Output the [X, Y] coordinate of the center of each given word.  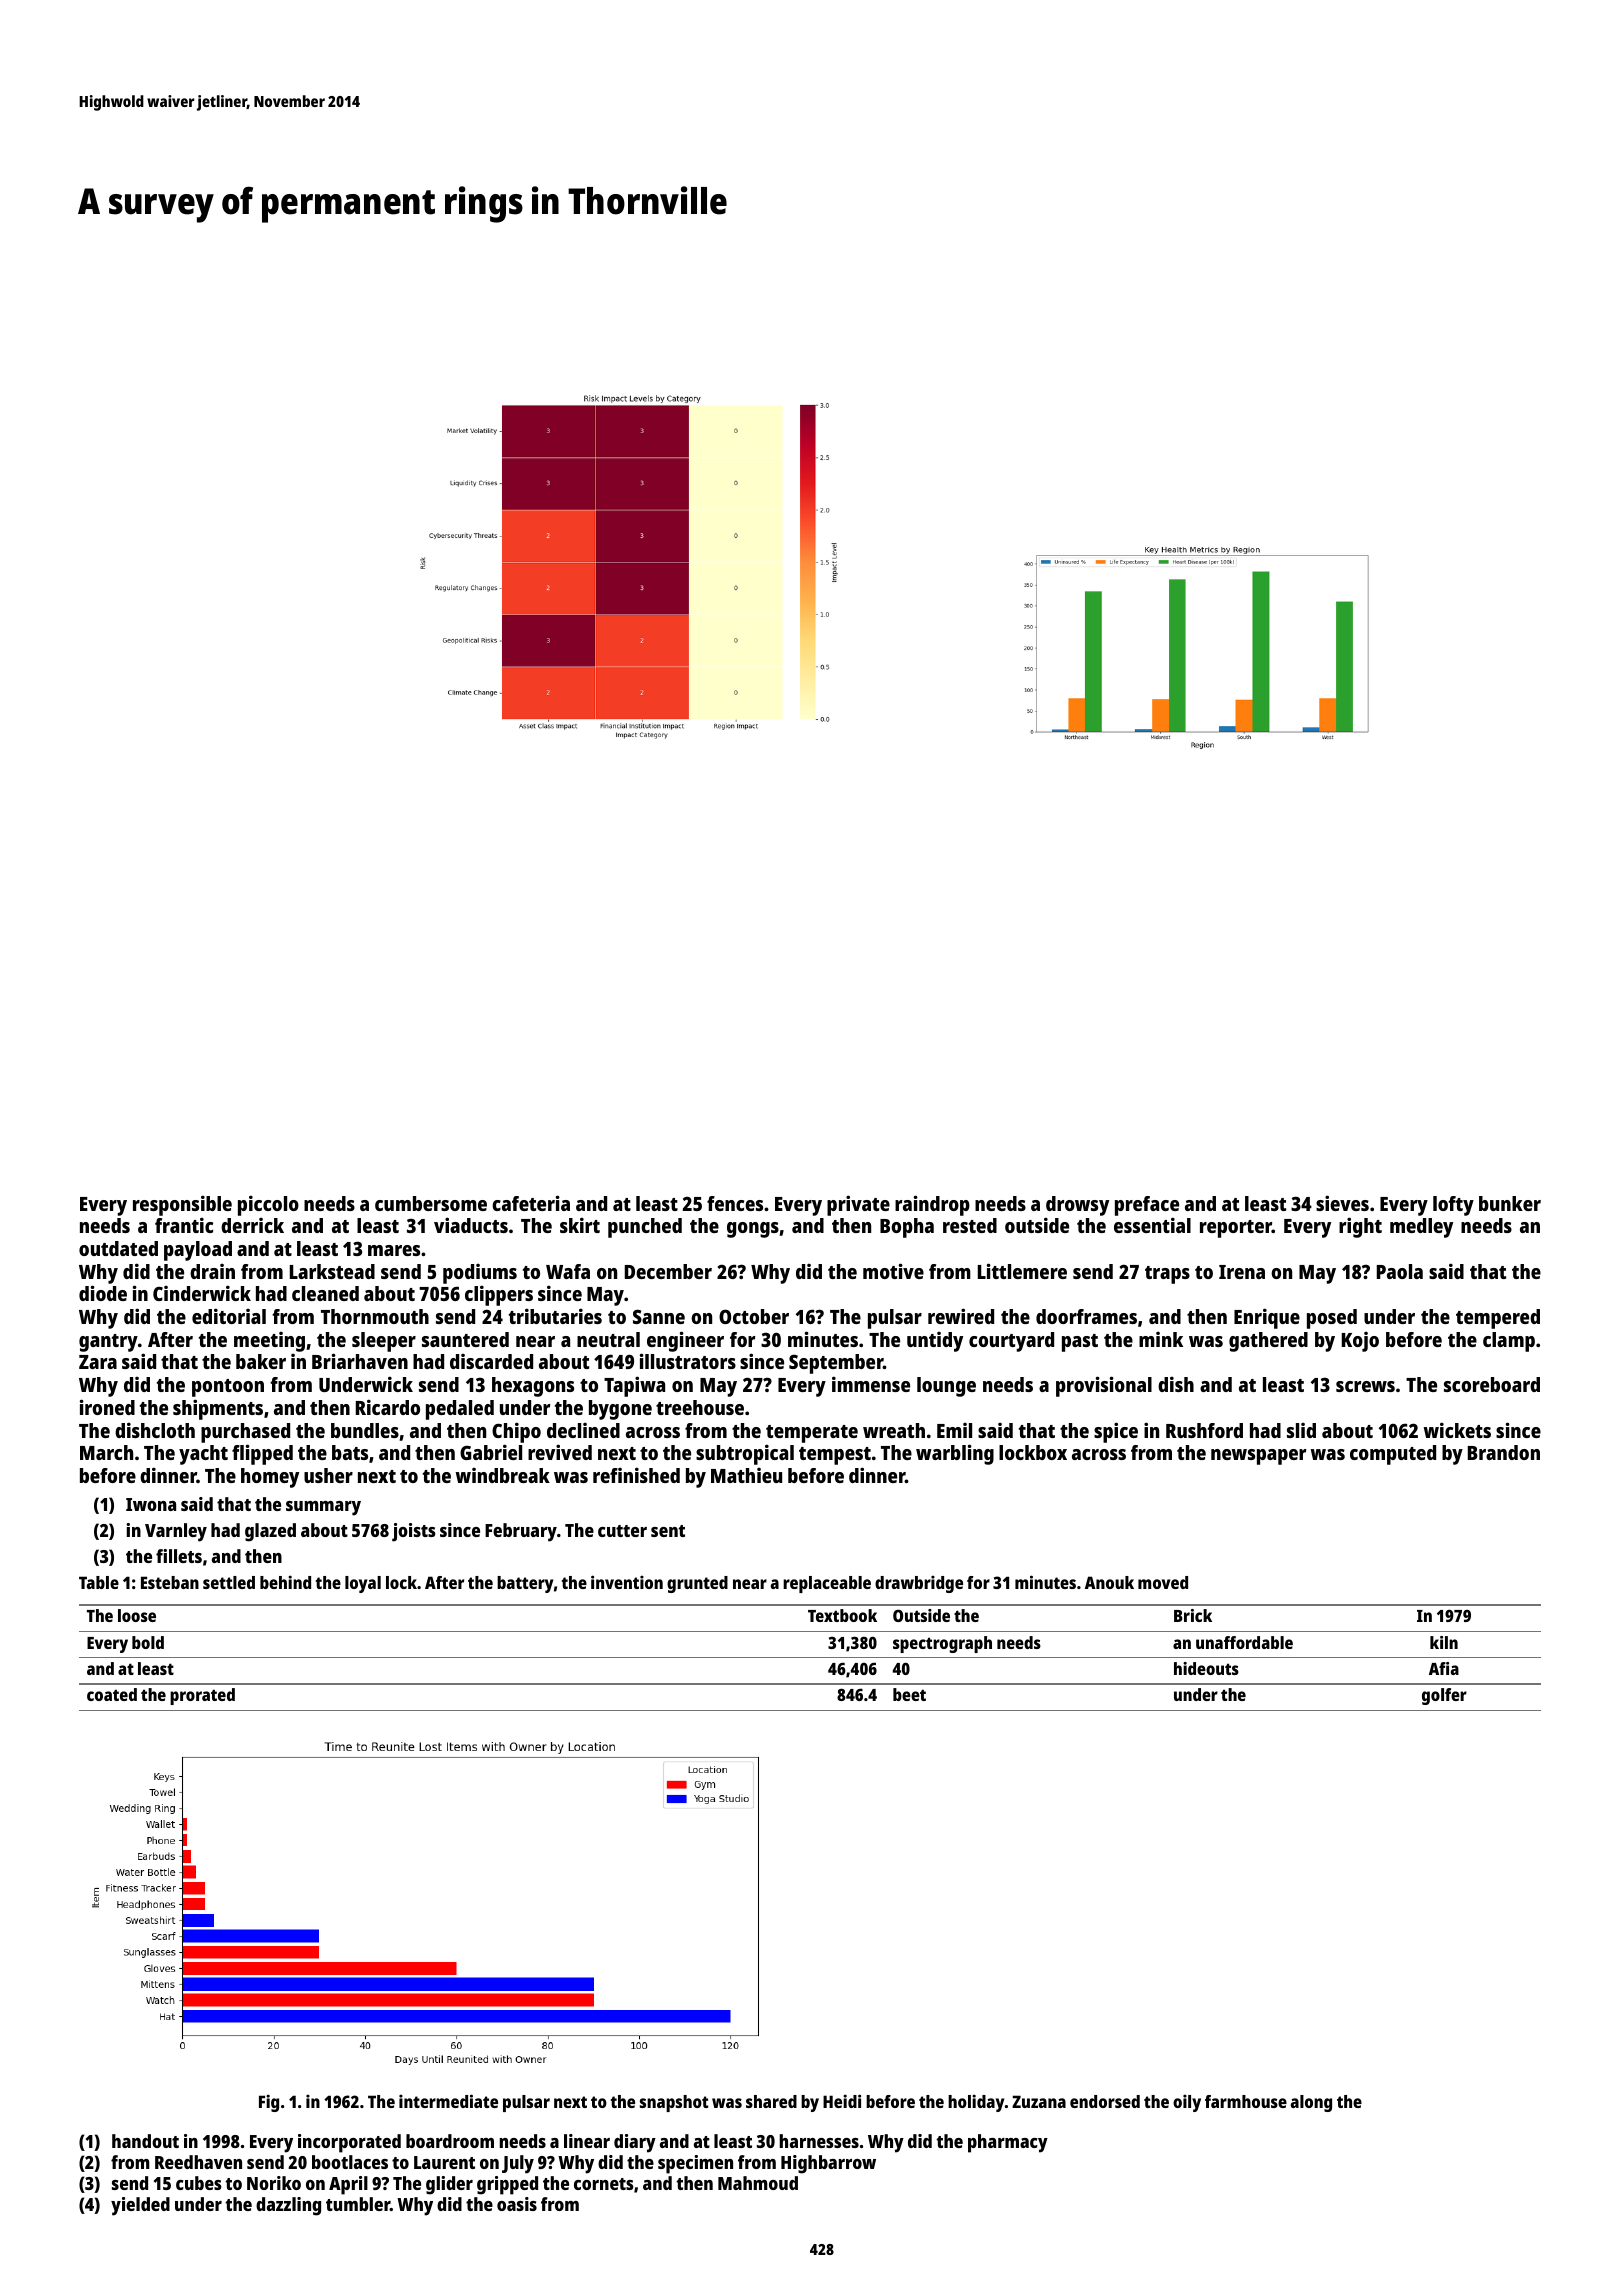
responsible [182, 1205]
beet [909, 1694]
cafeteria [531, 1203]
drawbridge [919, 1584]
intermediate [448, 2101]
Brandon [1504, 1452]
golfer [1444, 1696]
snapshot [674, 2103]
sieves [1342, 1203]
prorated [202, 1696]
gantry [108, 1343]
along [1311, 2103]
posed [1332, 1319]
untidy [935, 1342]
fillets [179, 1556]
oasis [517, 2204]
